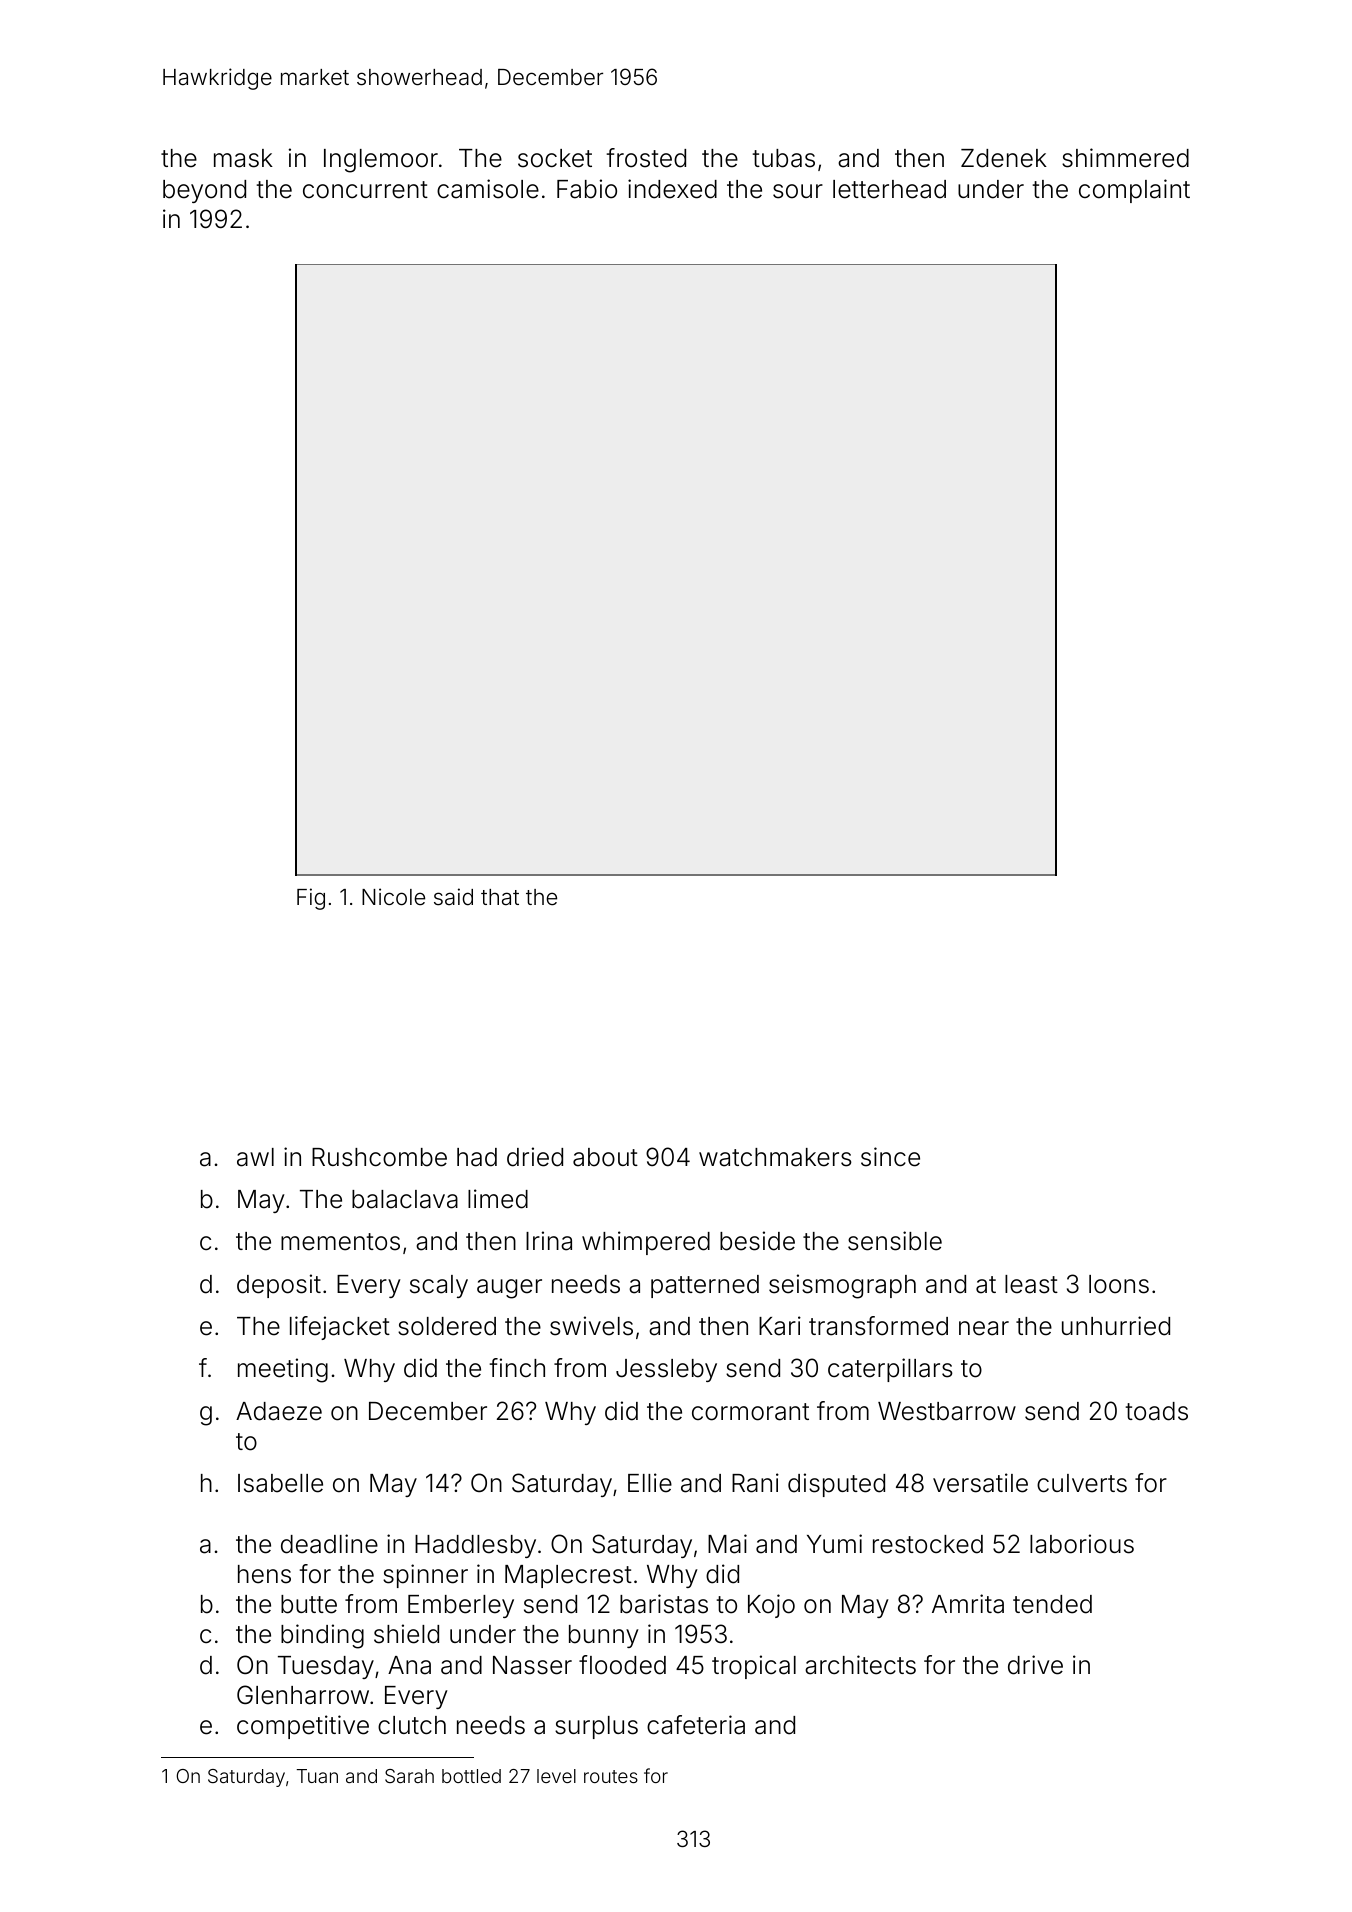 The width and height of the document is (1352, 1912). What do you see at coordinates (890, 1157) in the document?
I see `since` at bounding box center [890, 1157].
